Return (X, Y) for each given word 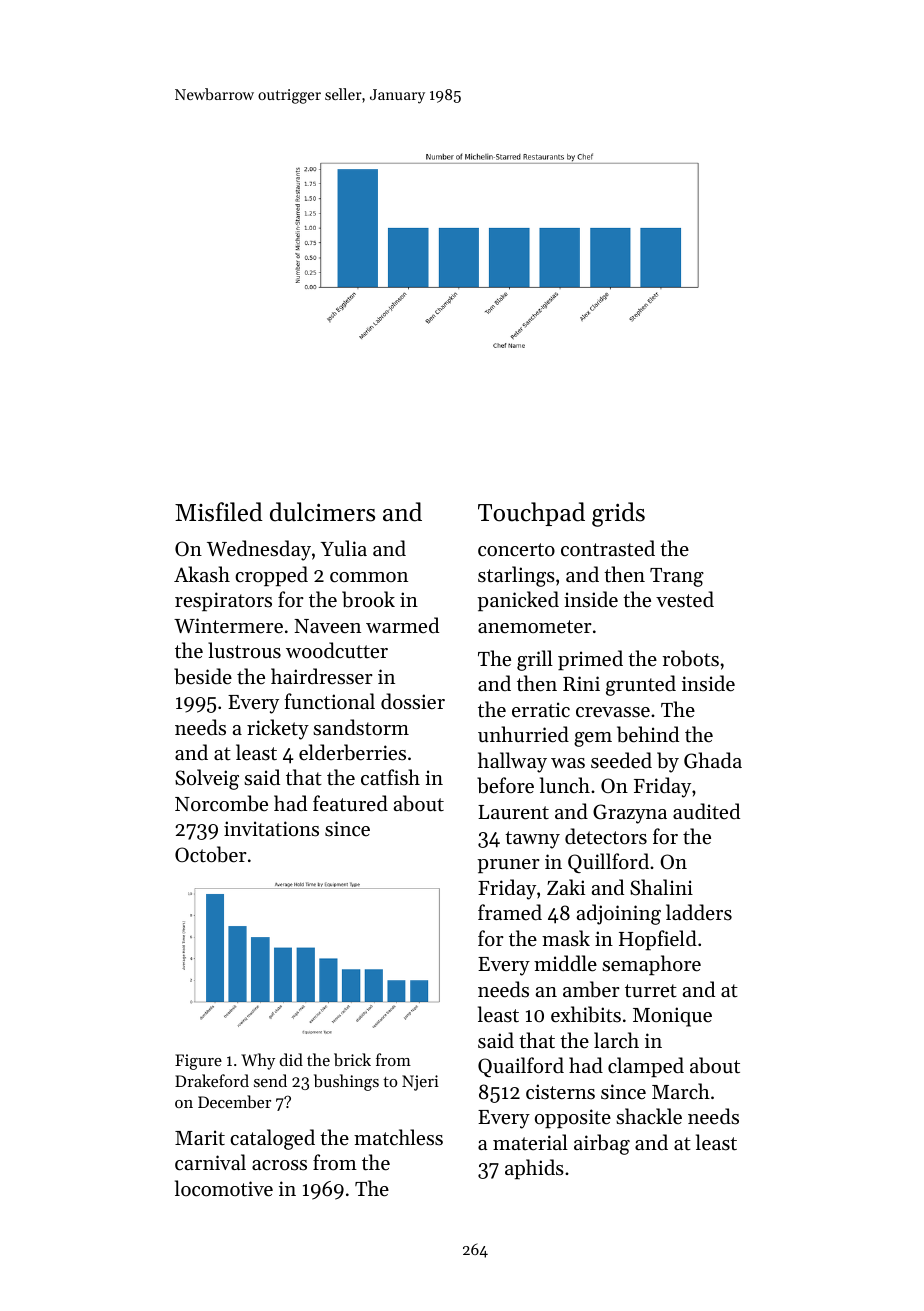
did (291, 1059)
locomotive (224, 1188)
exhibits (586, 1014)
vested (685, 599)
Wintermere (228, 626)
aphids (534, 1169)
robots (690, 658)
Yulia (343, 548)
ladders (699, 912)
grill (535, 660)
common (369, 577)
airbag (602, 1144)
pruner (508, 866)
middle (565, 963)
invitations (271, 829)
